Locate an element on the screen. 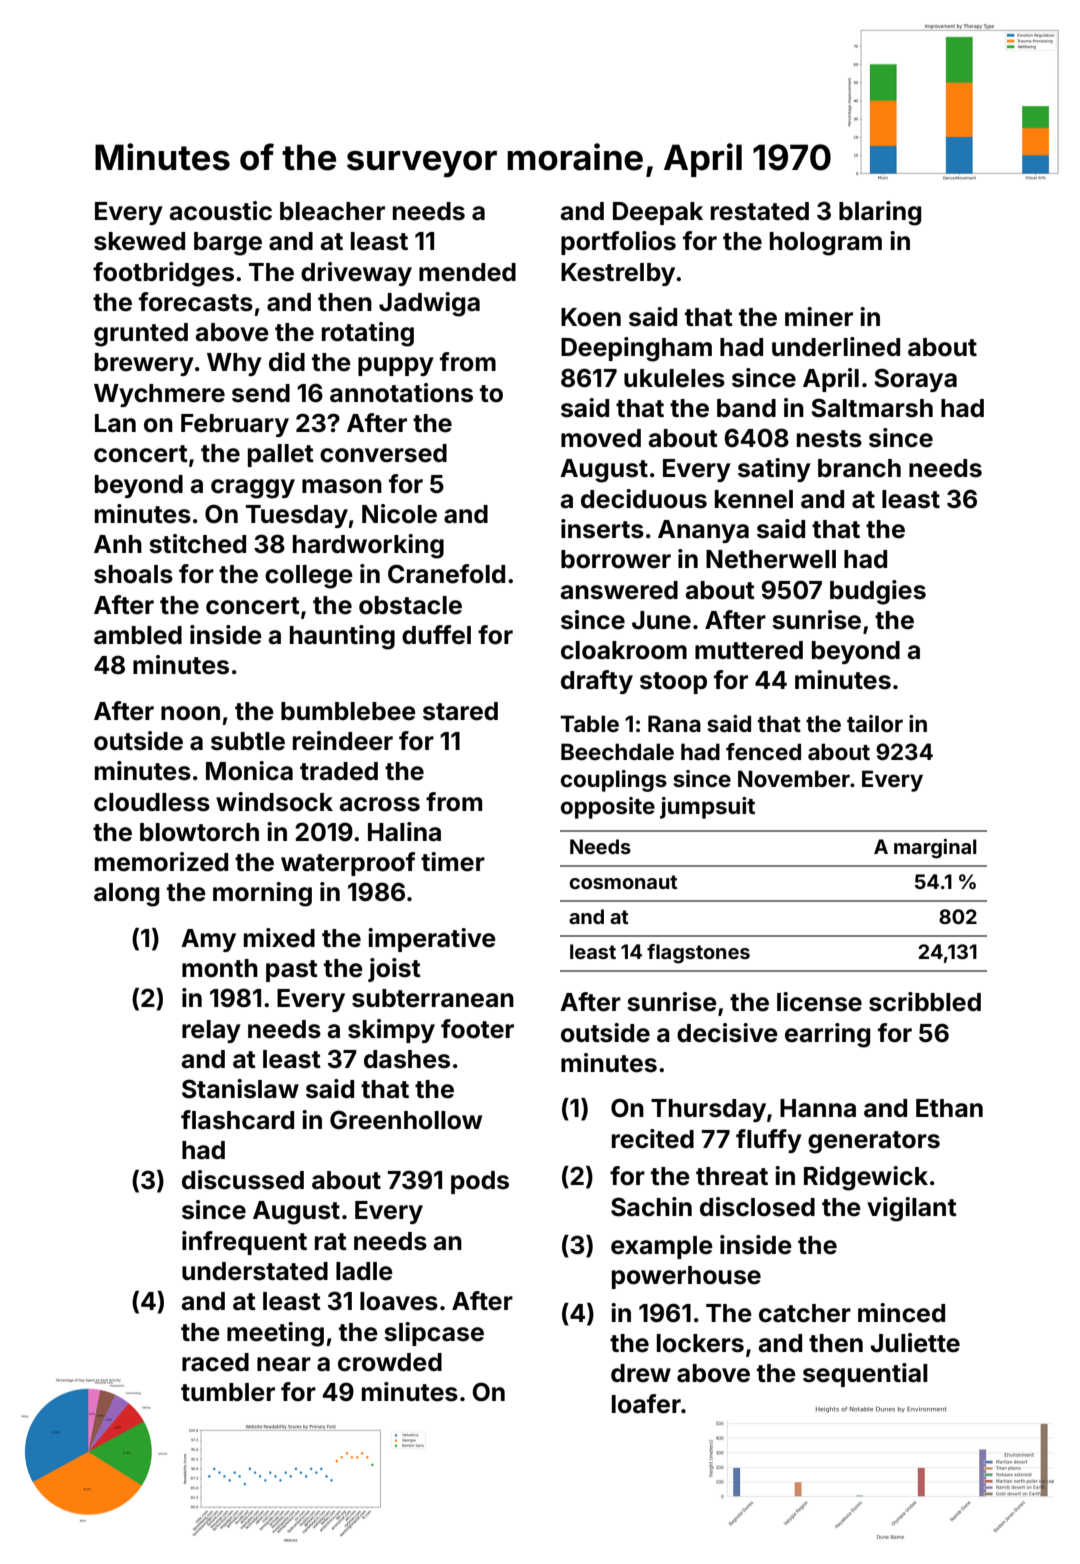  along is located at coordinates (126, 895).
